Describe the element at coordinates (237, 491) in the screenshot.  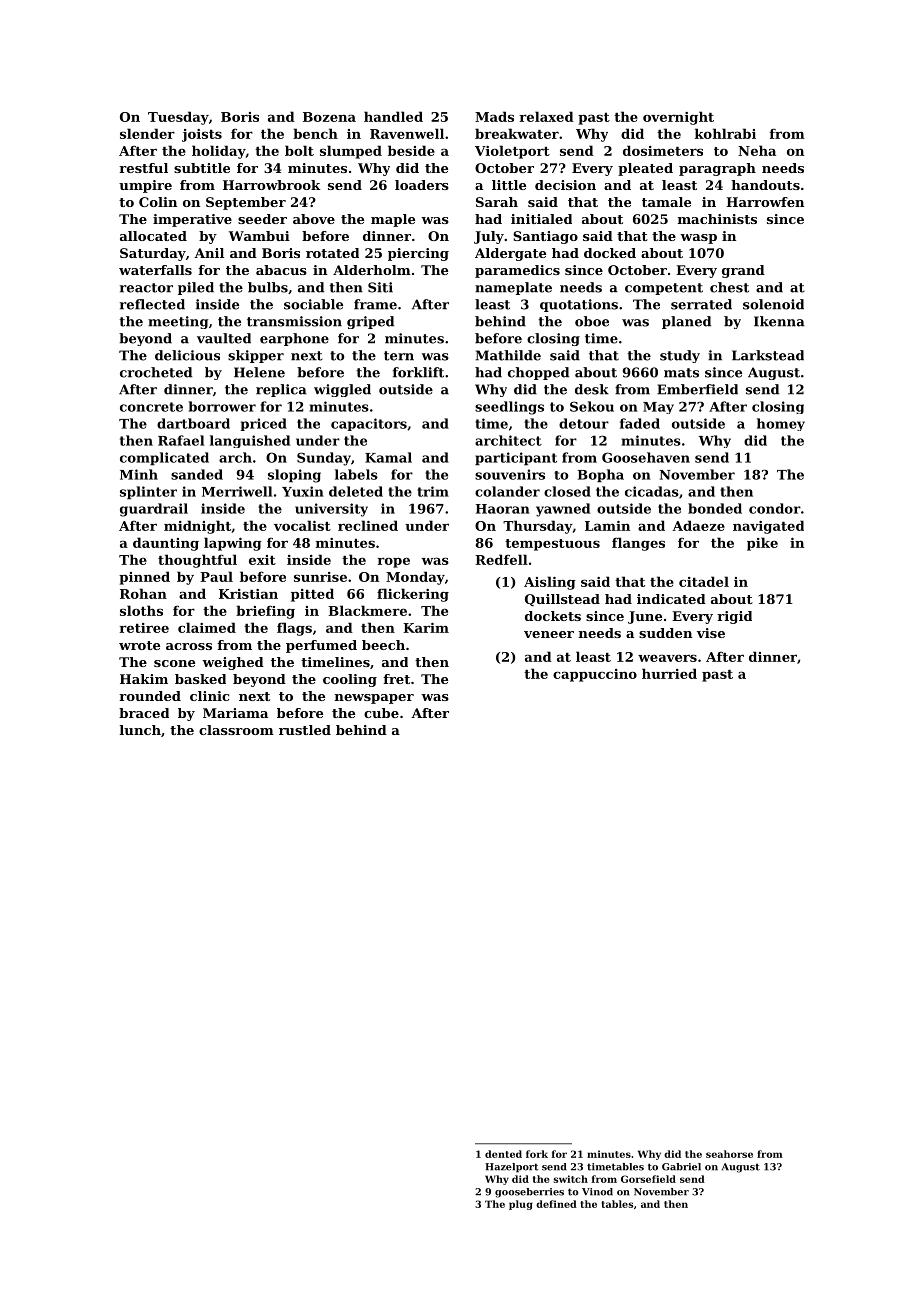
I see `Merriwell` at that location.
